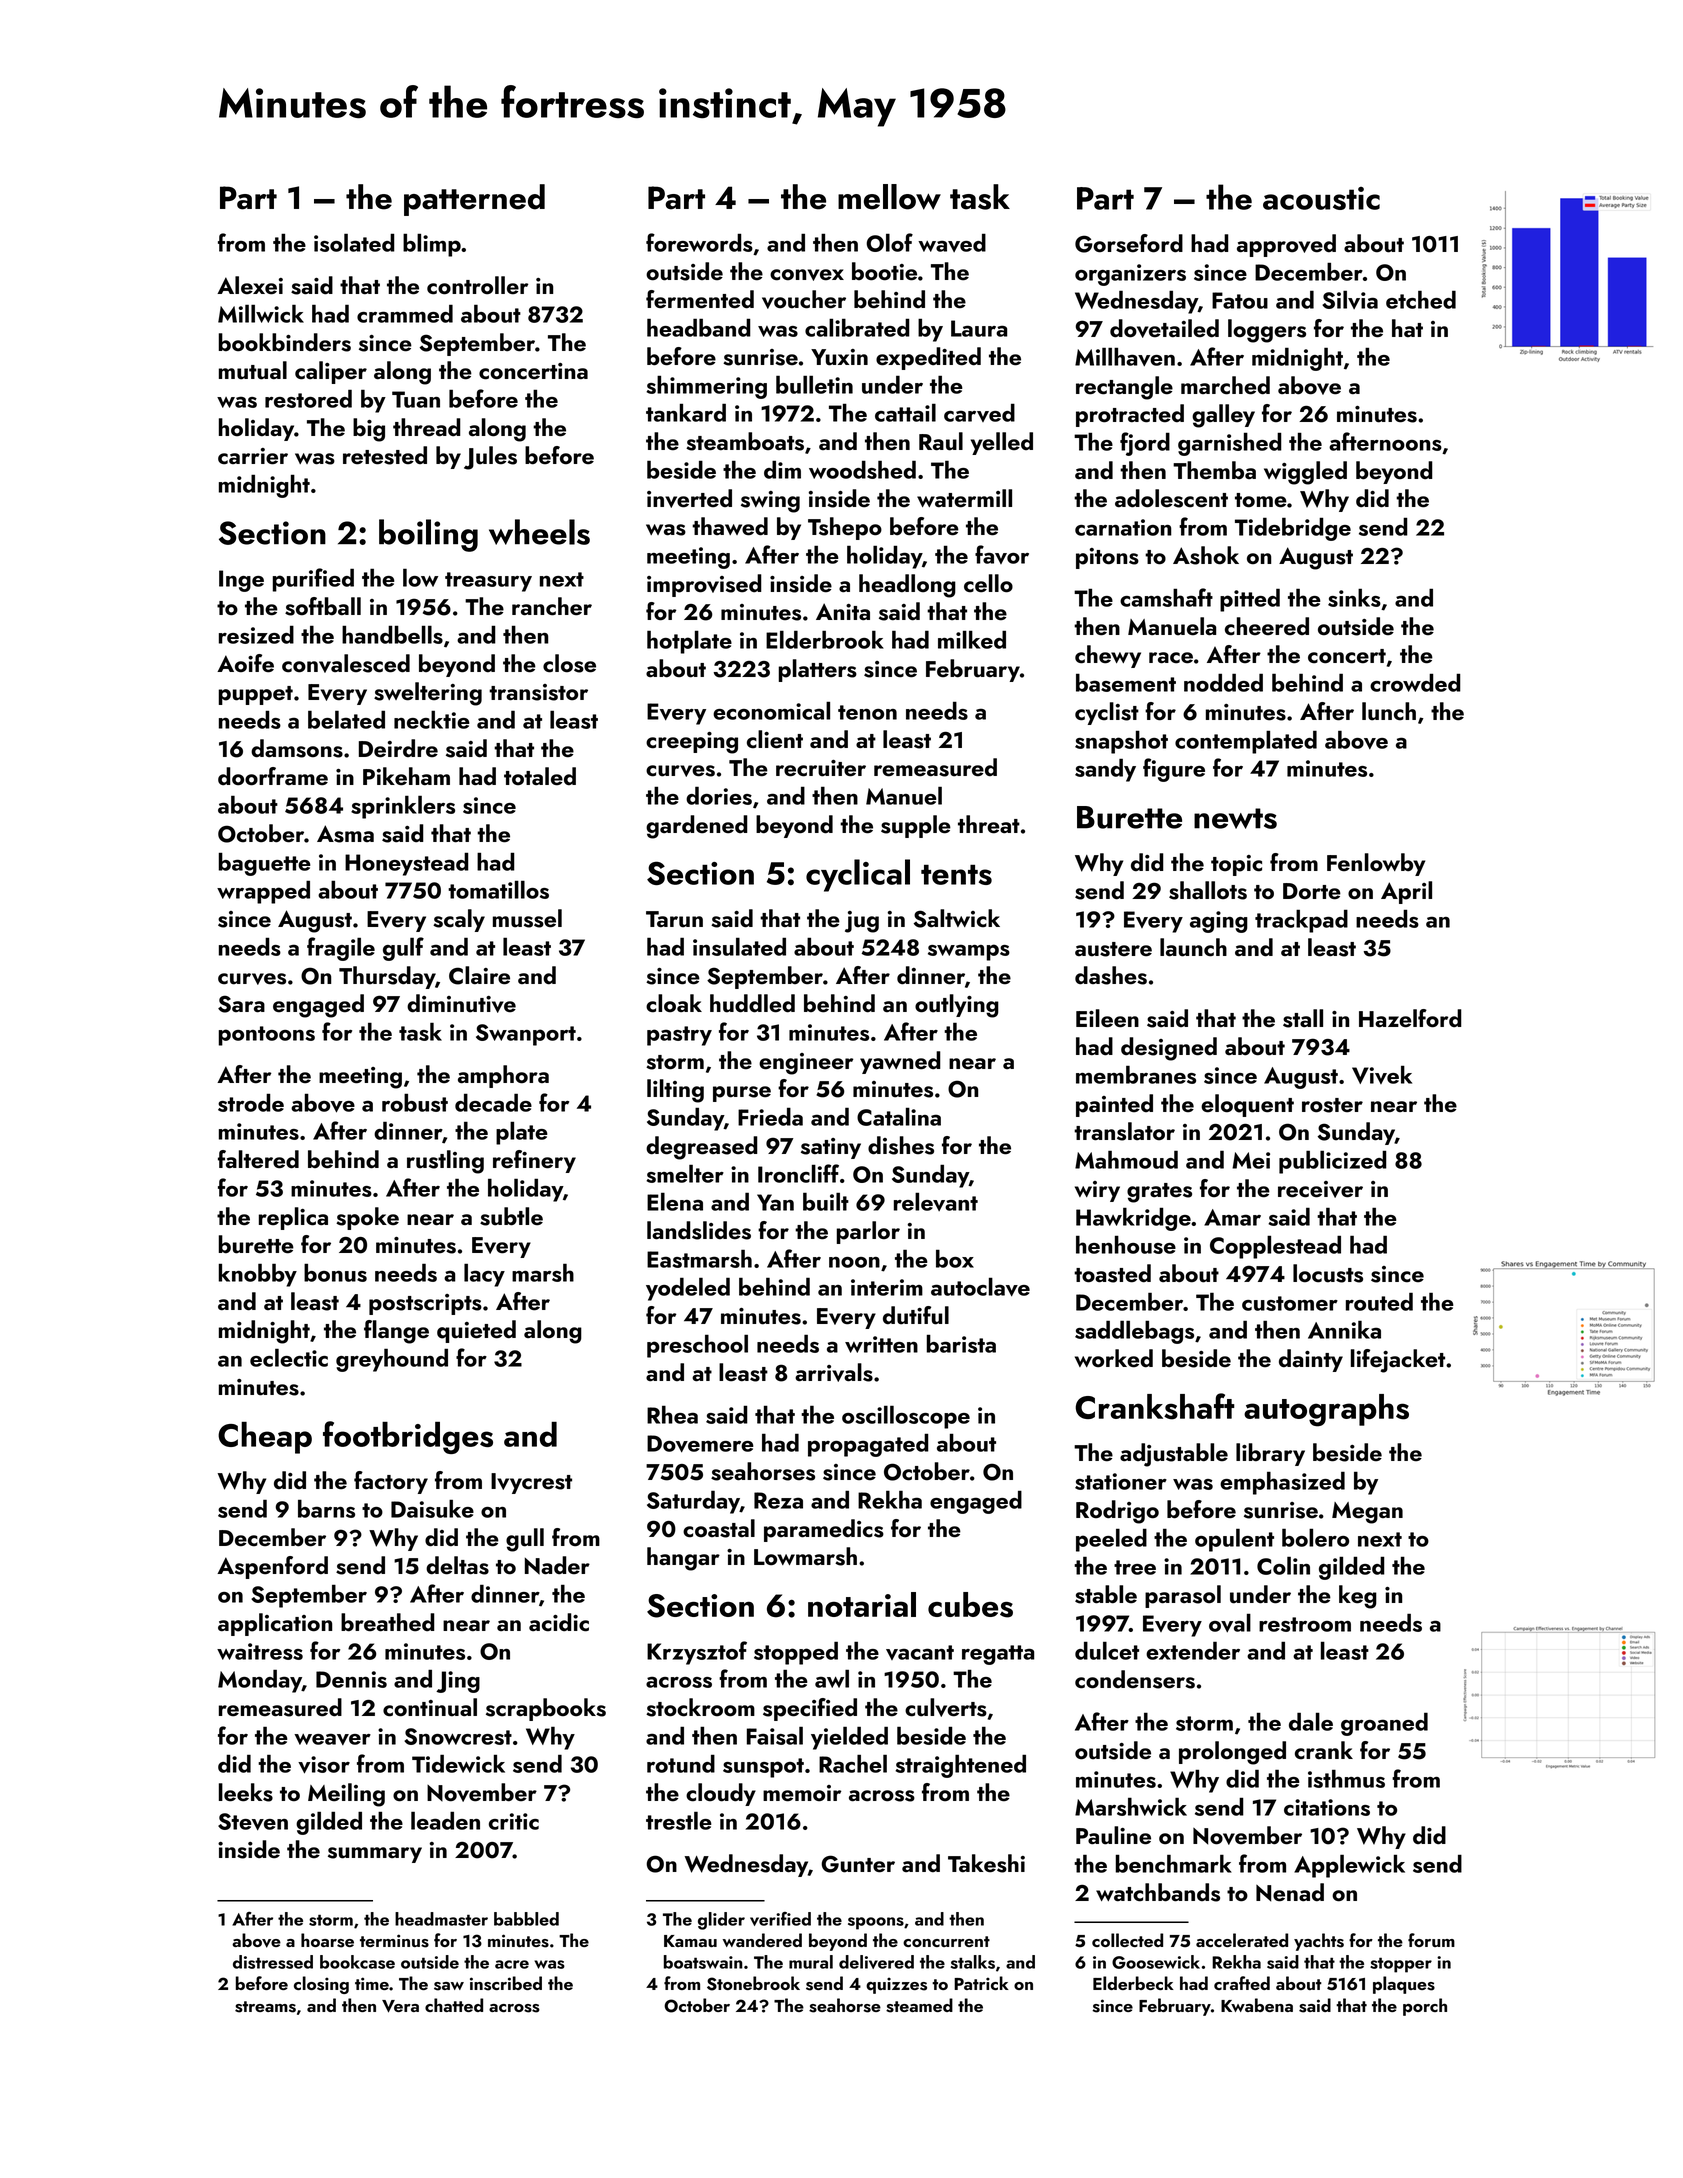  I want to click on decade, so click(493, 1102).
